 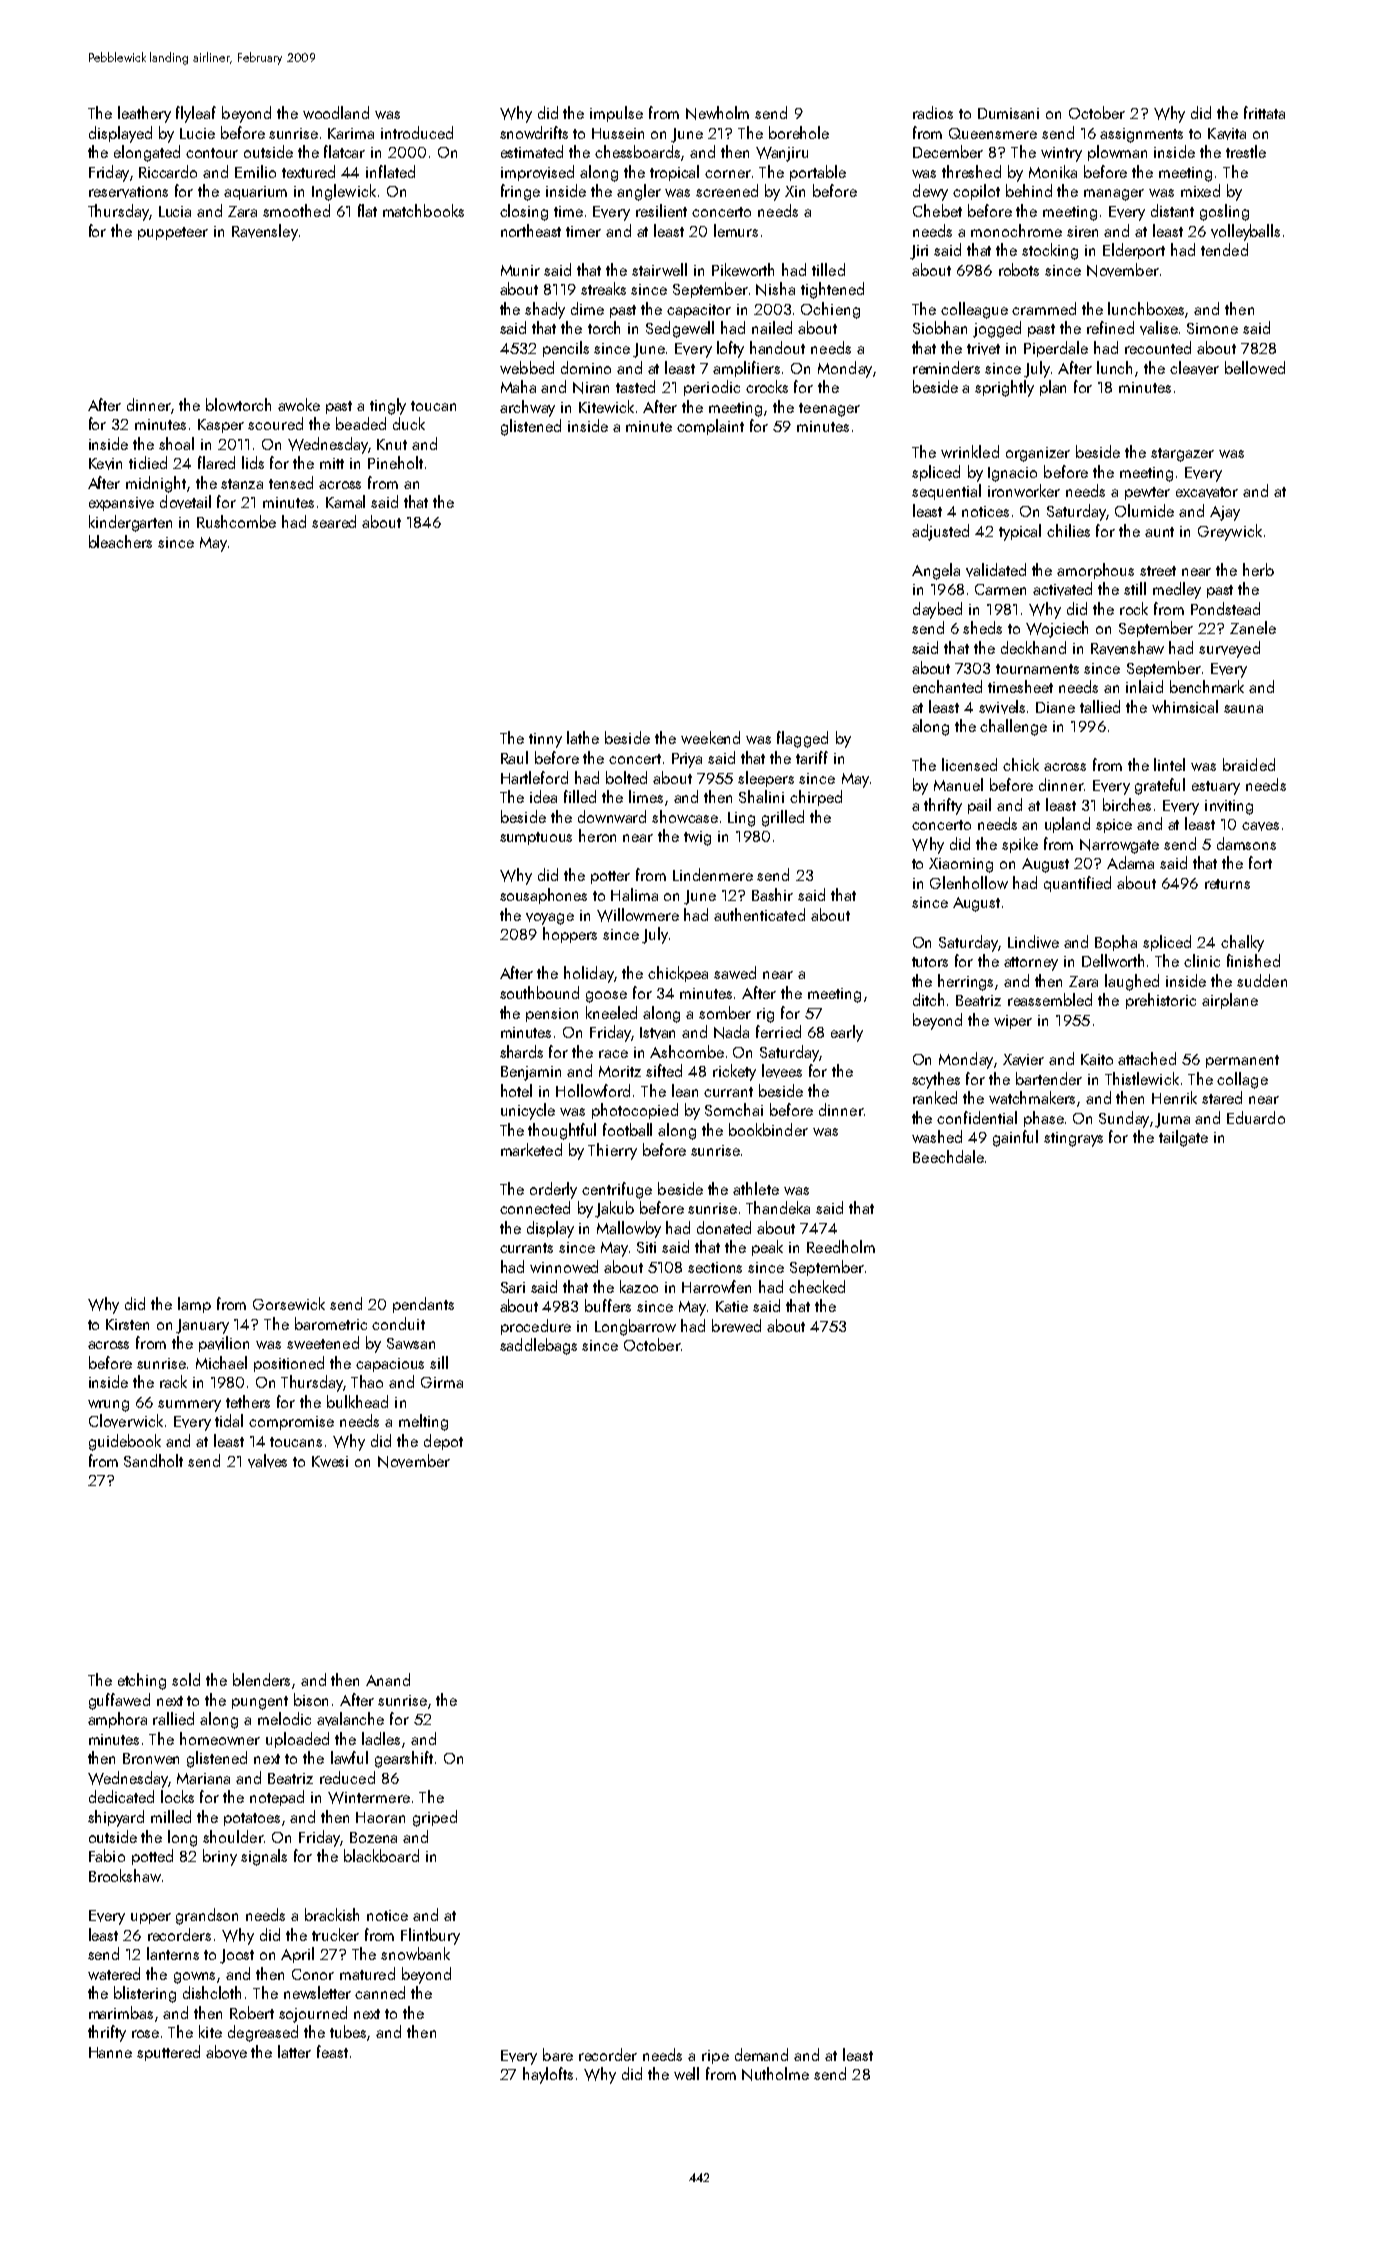 What do you see at coordinates (1160, 786) in the screenshot?
I see `grateful` at bounding box center [1160, 786].
